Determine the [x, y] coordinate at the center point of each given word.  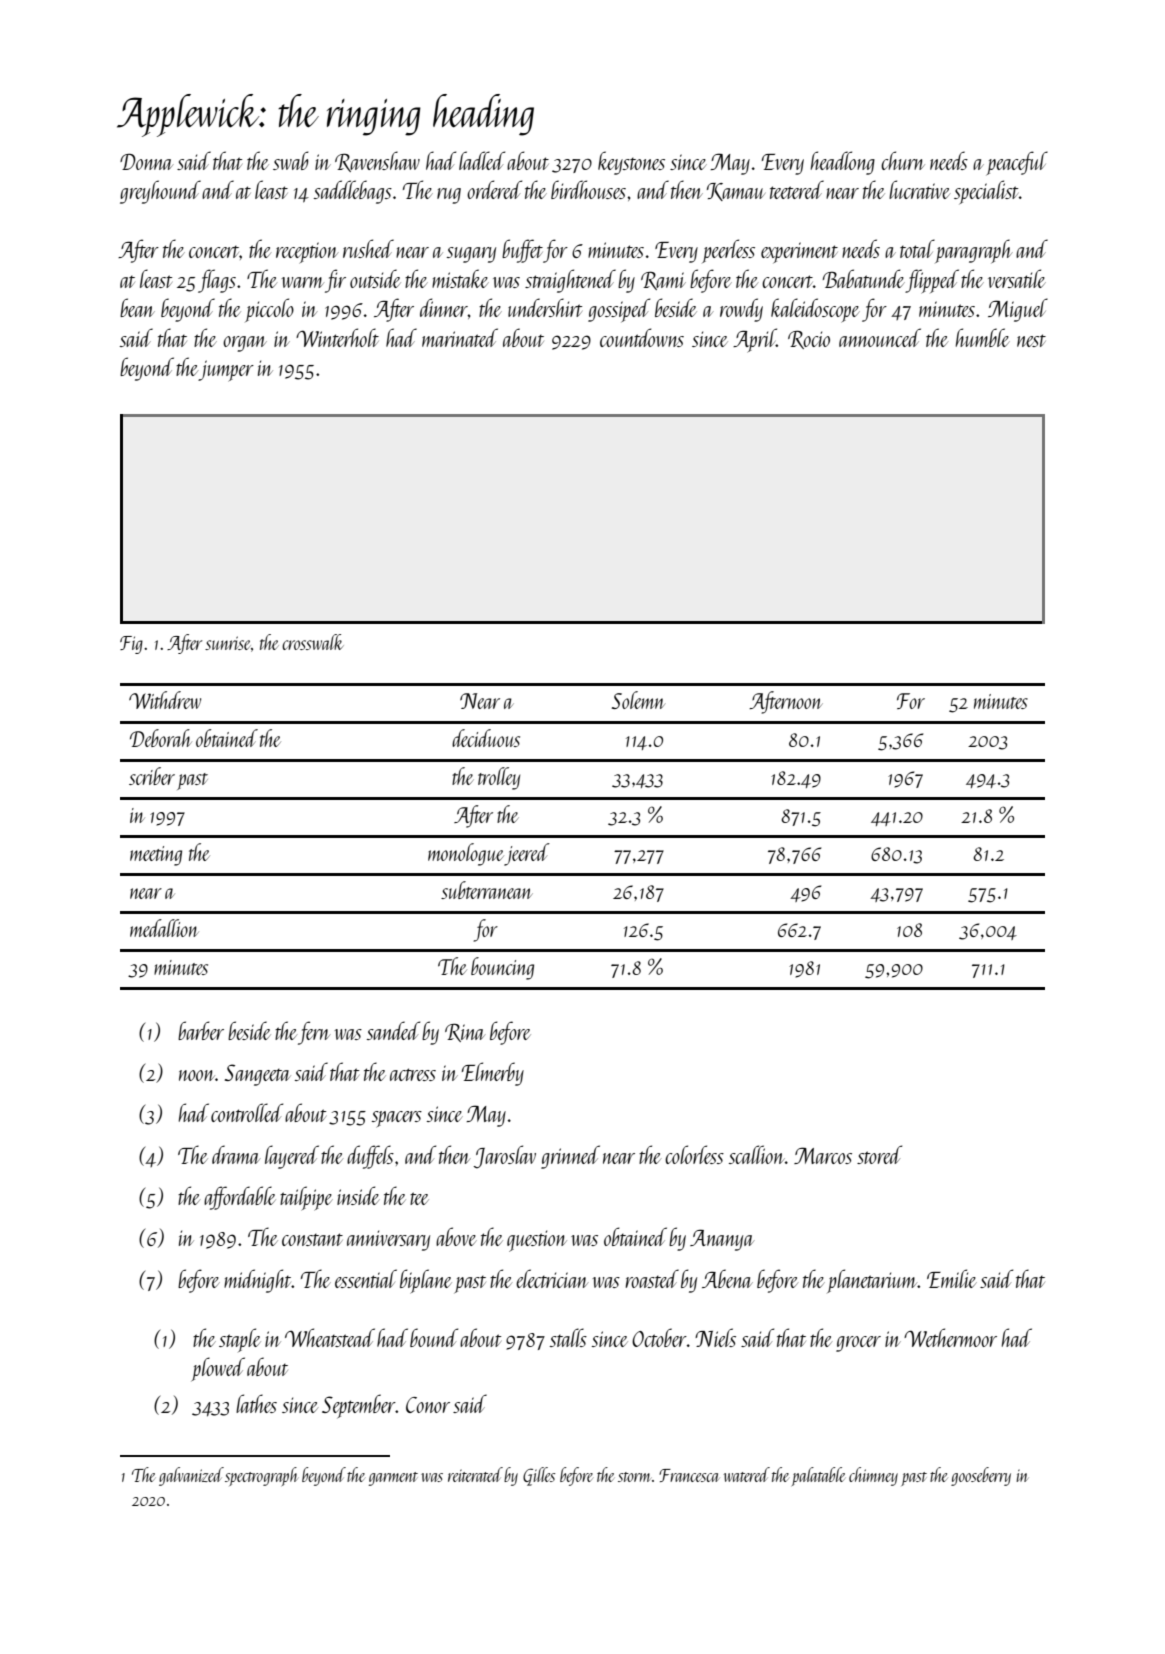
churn [903, 160]
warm [302, 282]
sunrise [228, 643]
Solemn [638, 700]
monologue [466, 854]
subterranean [487, 890]
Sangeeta [257, 1075]
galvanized [191, 1476]
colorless [694, 1154]
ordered [494, 189]
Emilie [952, 1278]
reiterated [475, 1474]
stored [879, 1154]
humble [983, 337]
